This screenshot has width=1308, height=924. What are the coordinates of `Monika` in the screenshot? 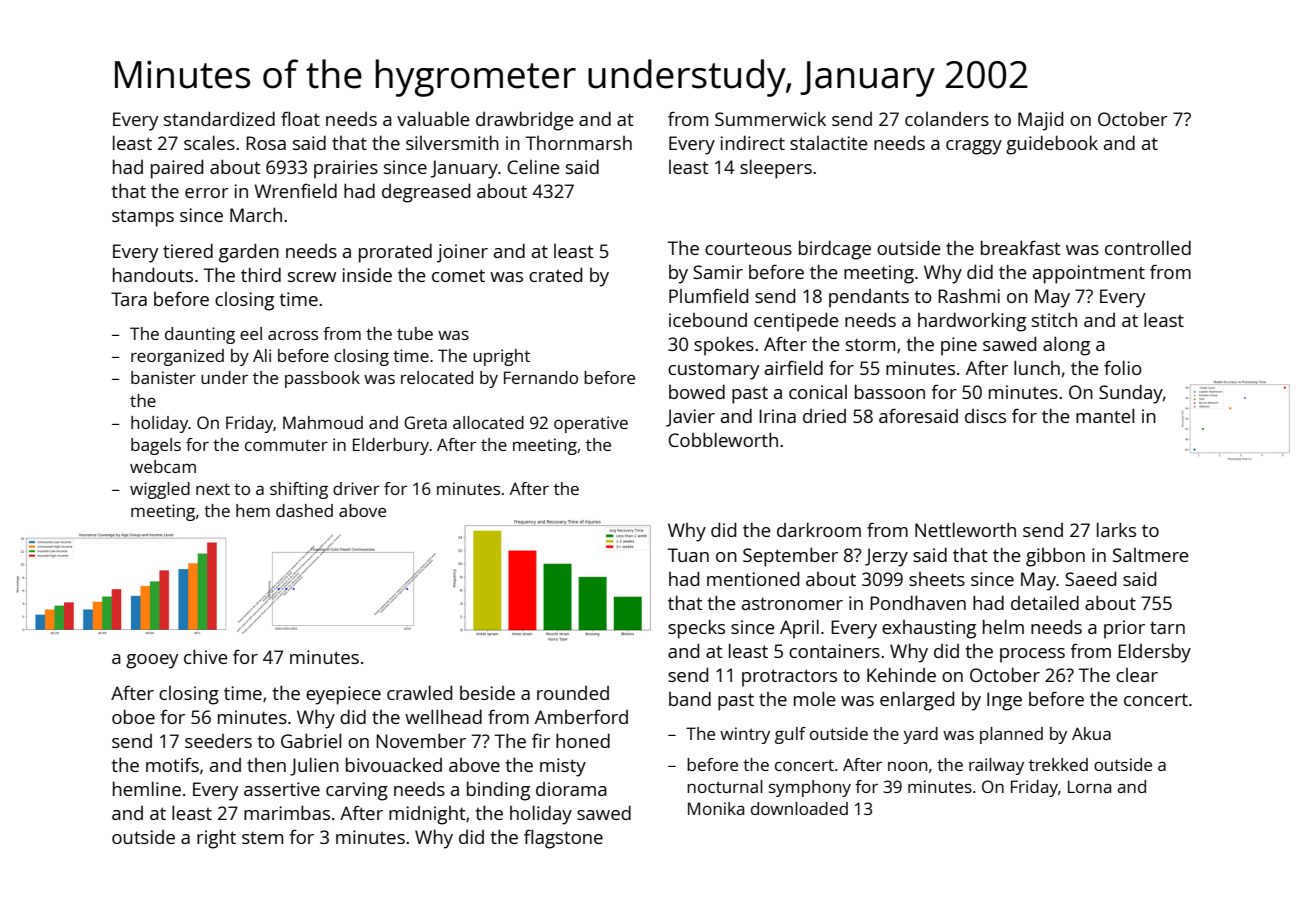 It's located at (716, 808).
